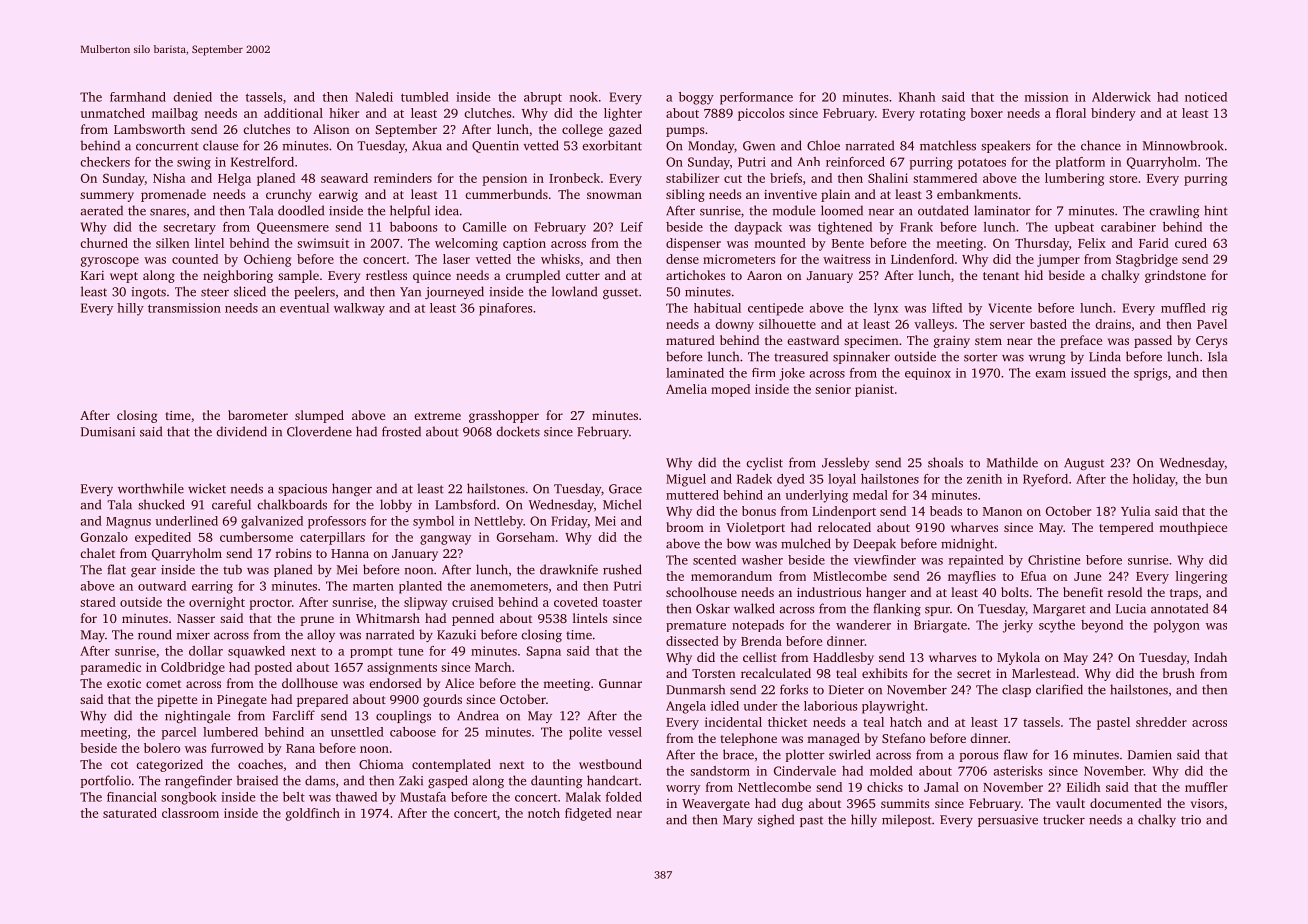 The height and width of the screenshot is (924, 1308). What do you see at coordinates (1177, 626) in the screenshot?
I see `polygon` at bounding box center [1177, 626].
